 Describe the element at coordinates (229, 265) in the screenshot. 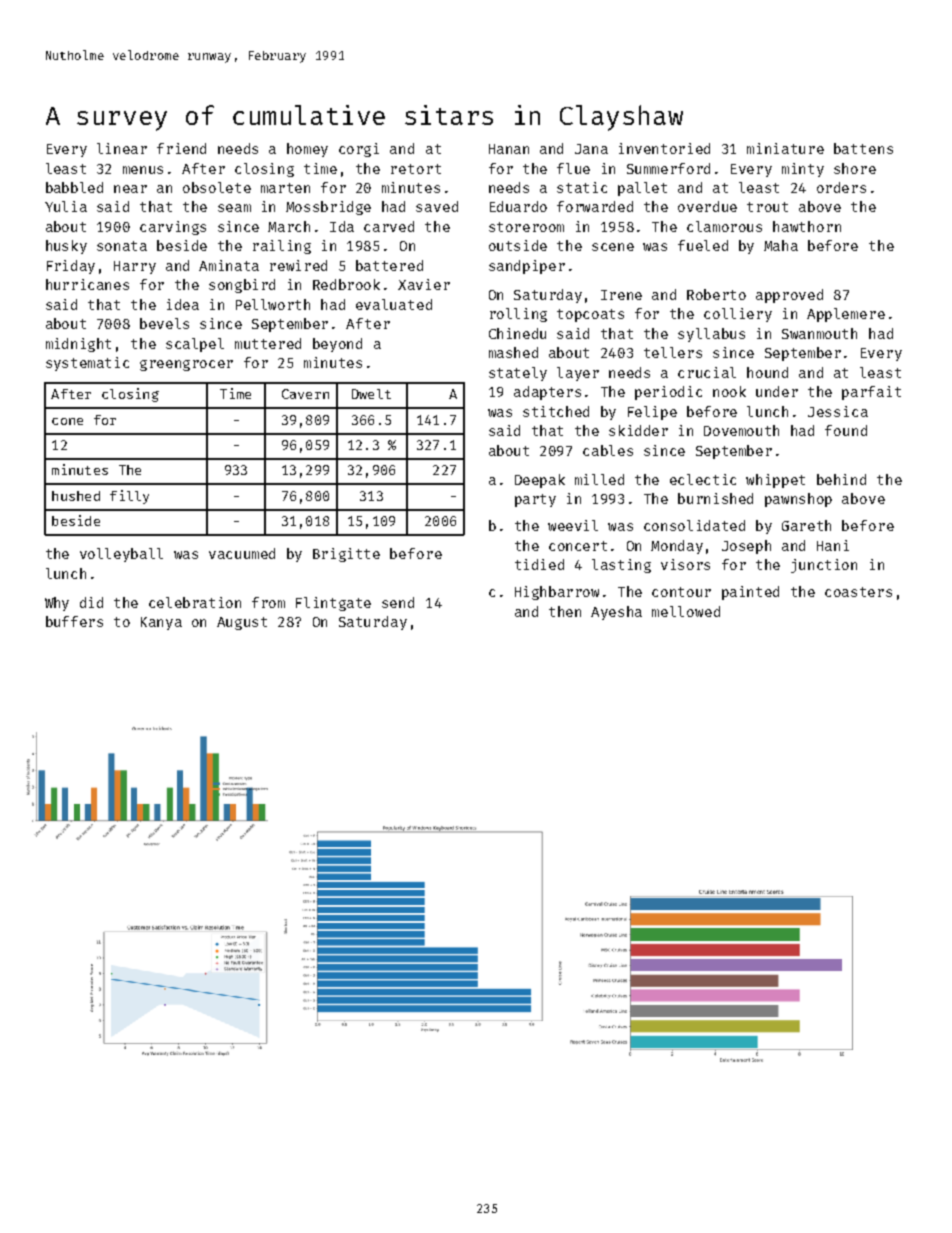

I see `Aminata` at that location.
